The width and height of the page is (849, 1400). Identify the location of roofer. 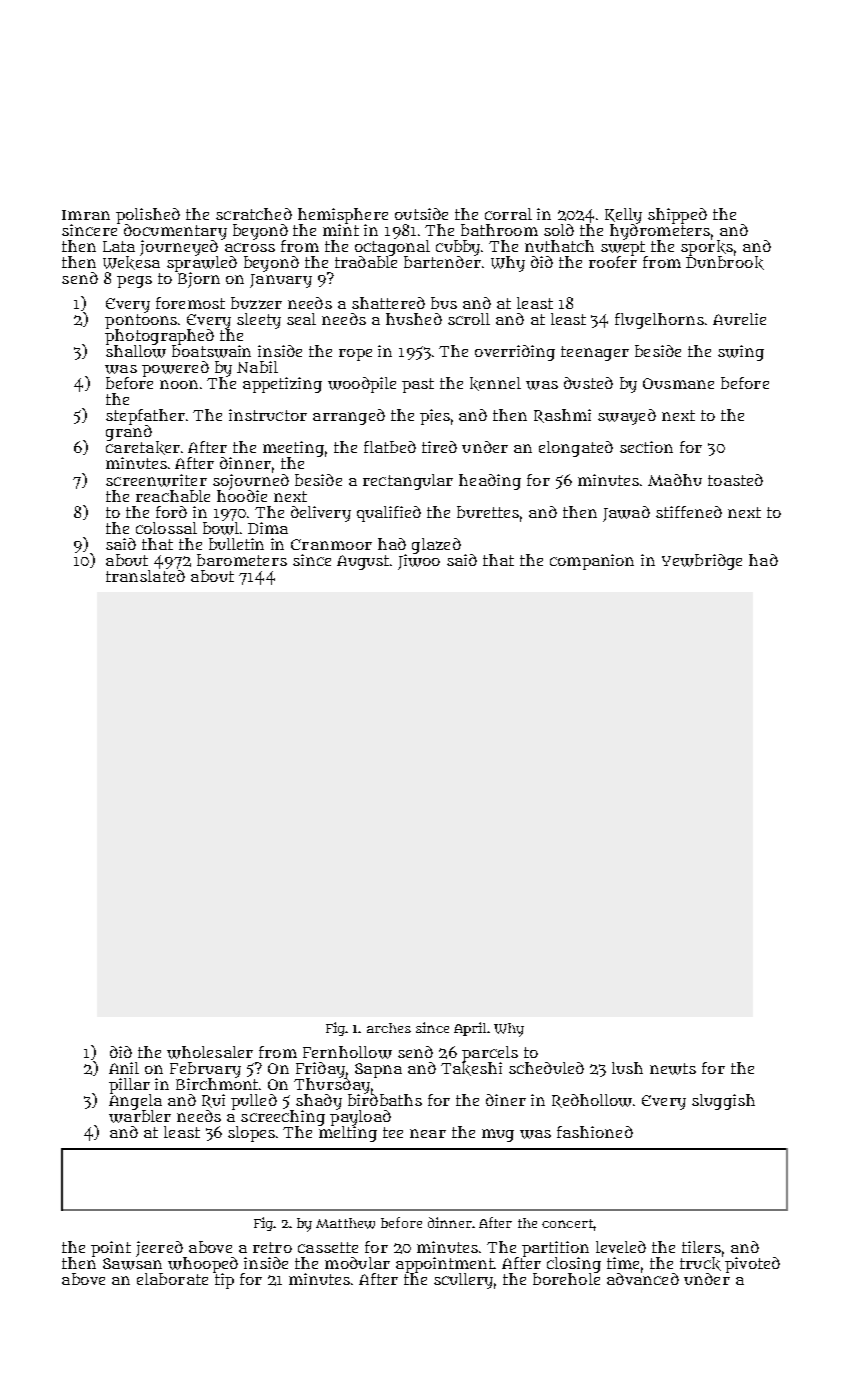
(613, 262).
